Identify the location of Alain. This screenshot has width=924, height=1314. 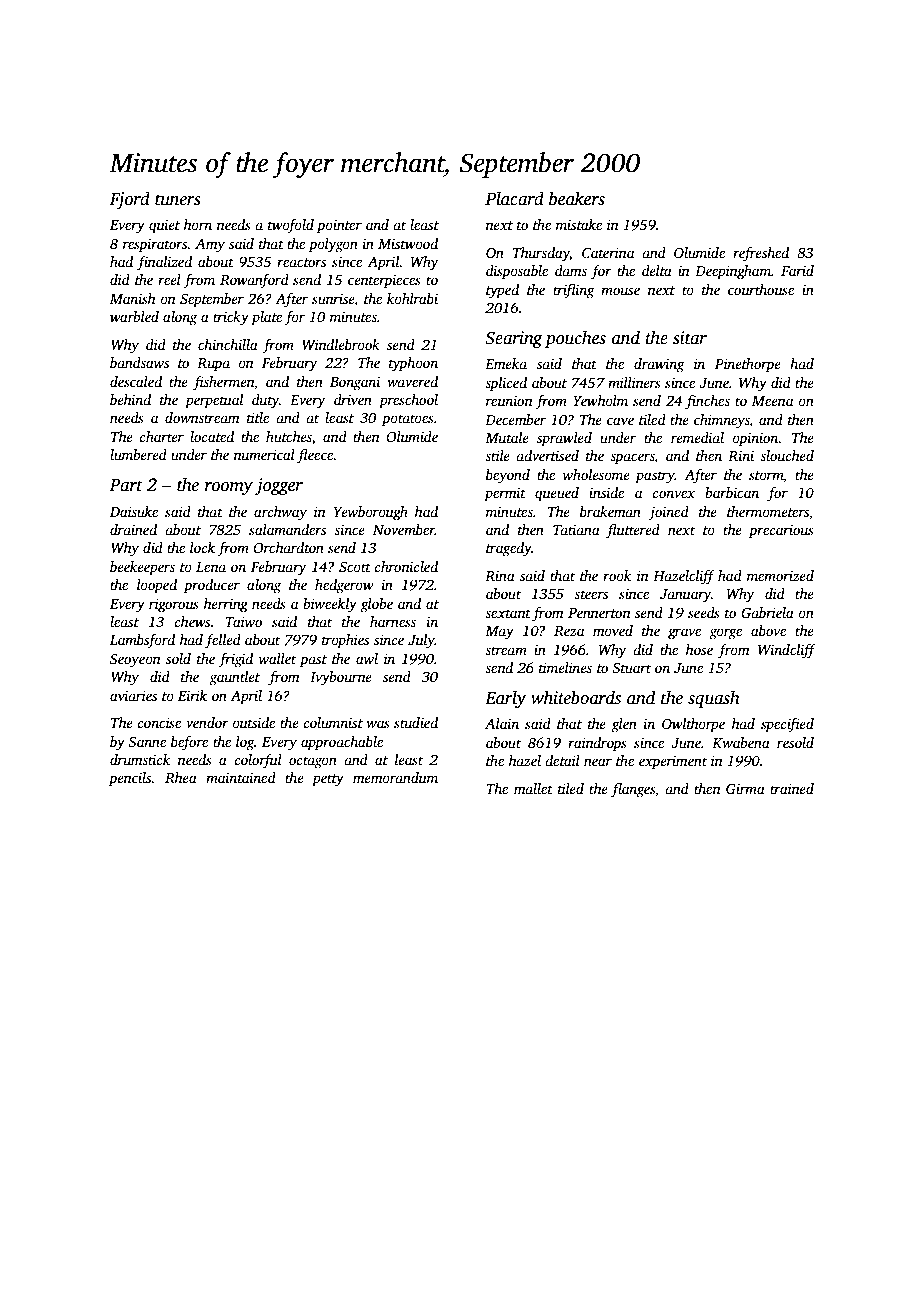
(502, 723).
